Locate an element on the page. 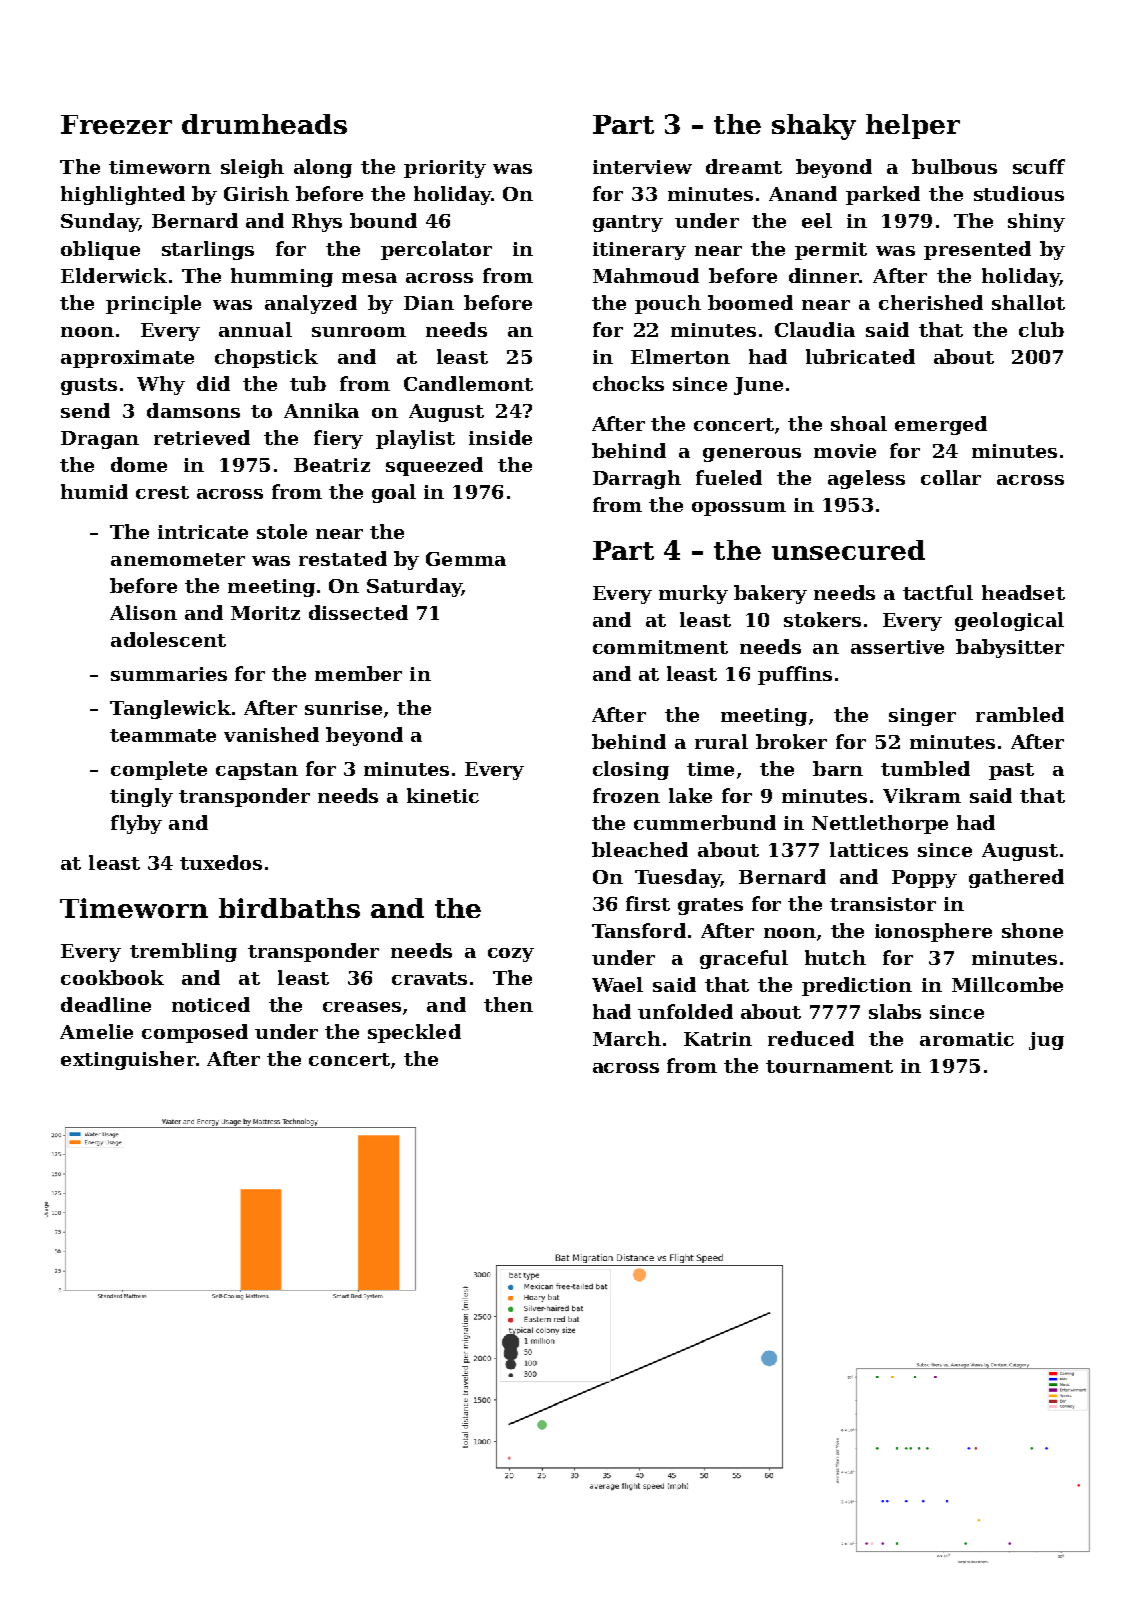 Image resolution: width=1125 pixels, height=1598 pixels. shoal is located at coordinates (859, 423).
